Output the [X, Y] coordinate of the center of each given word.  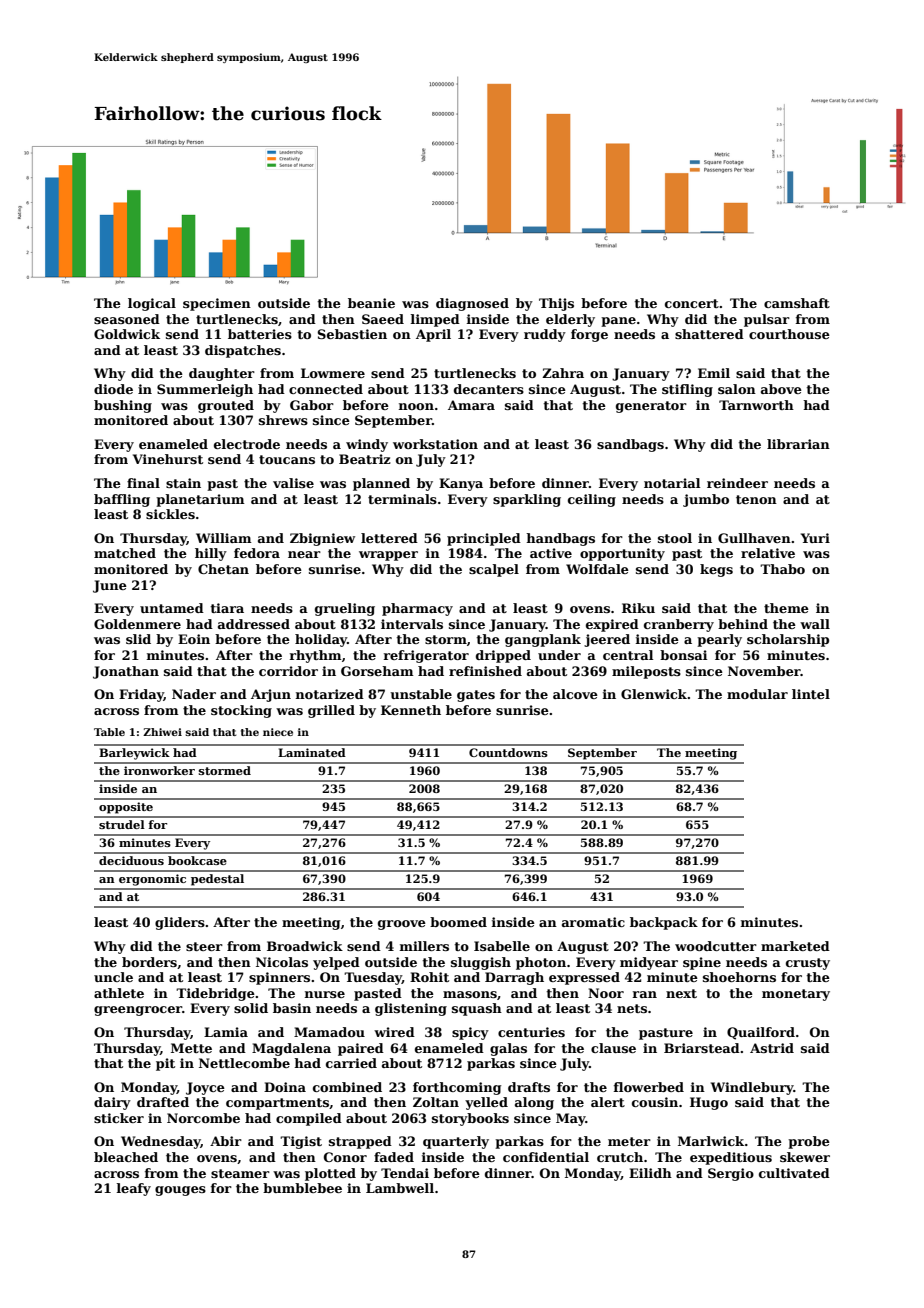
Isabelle [502, 946]
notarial [672, 483]
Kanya [461, 484]
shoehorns [739, 977]
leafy [134, 1189]
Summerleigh [205, 390]
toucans [287, 459]
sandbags [630, 445]
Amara [471, 405]
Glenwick [654, 694]
